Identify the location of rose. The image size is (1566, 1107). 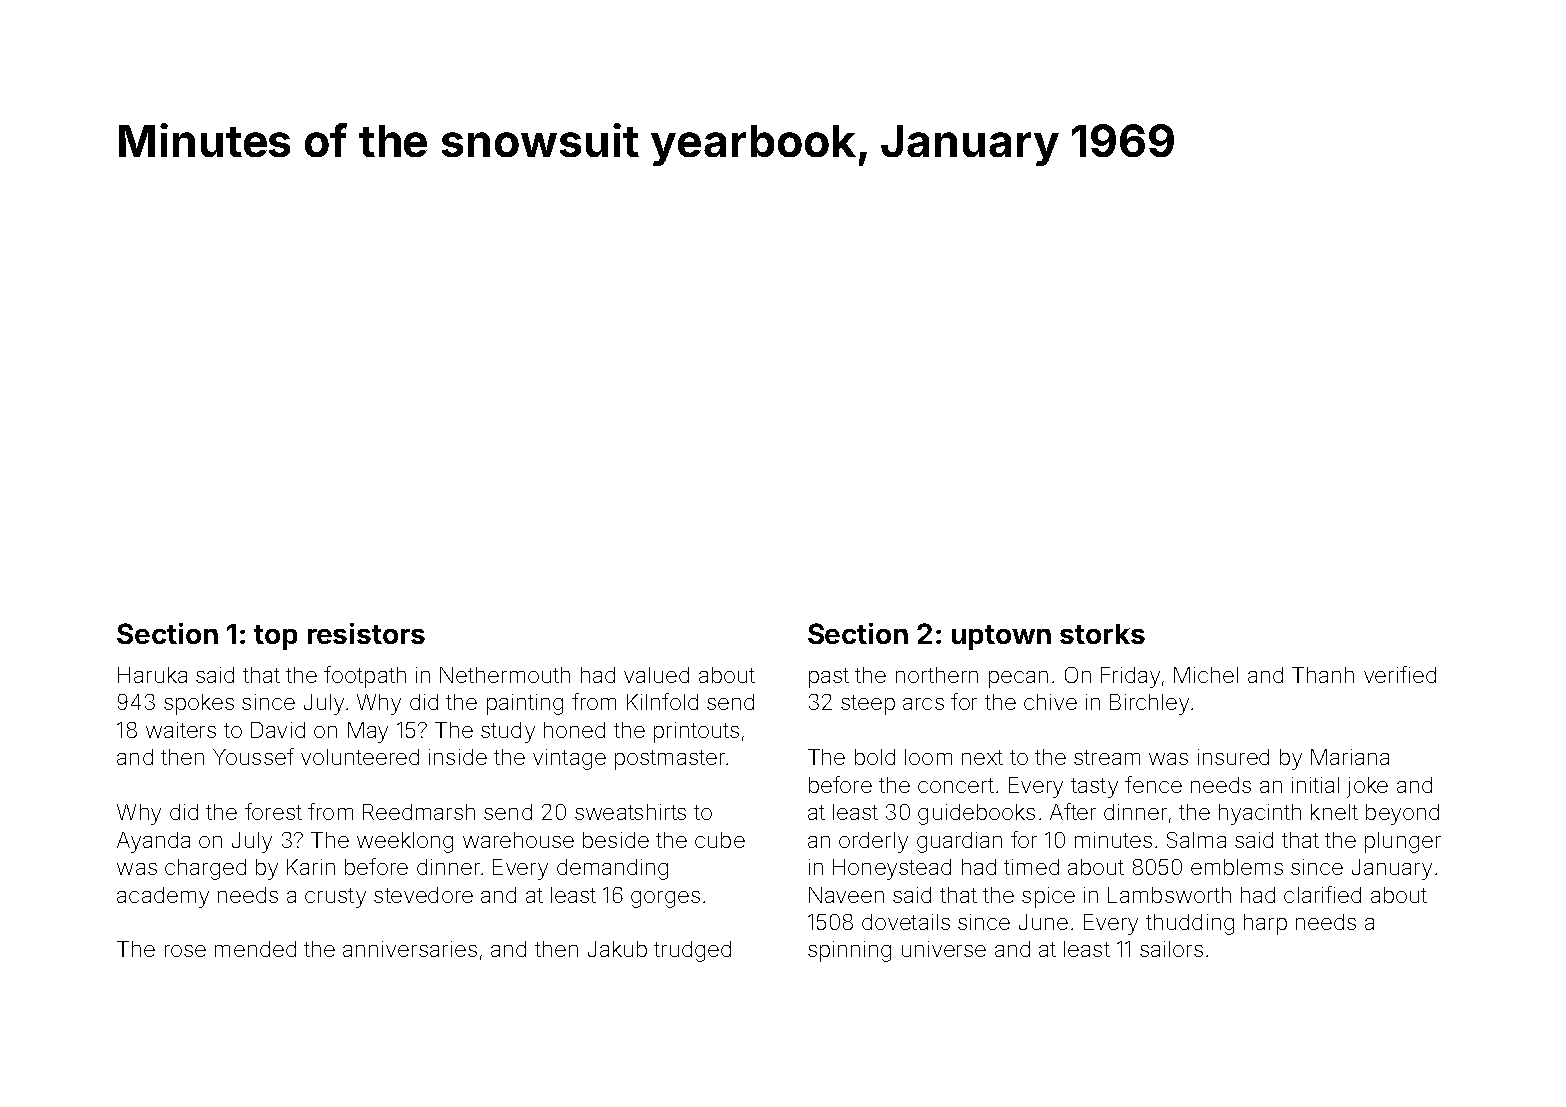
(185, 951).
